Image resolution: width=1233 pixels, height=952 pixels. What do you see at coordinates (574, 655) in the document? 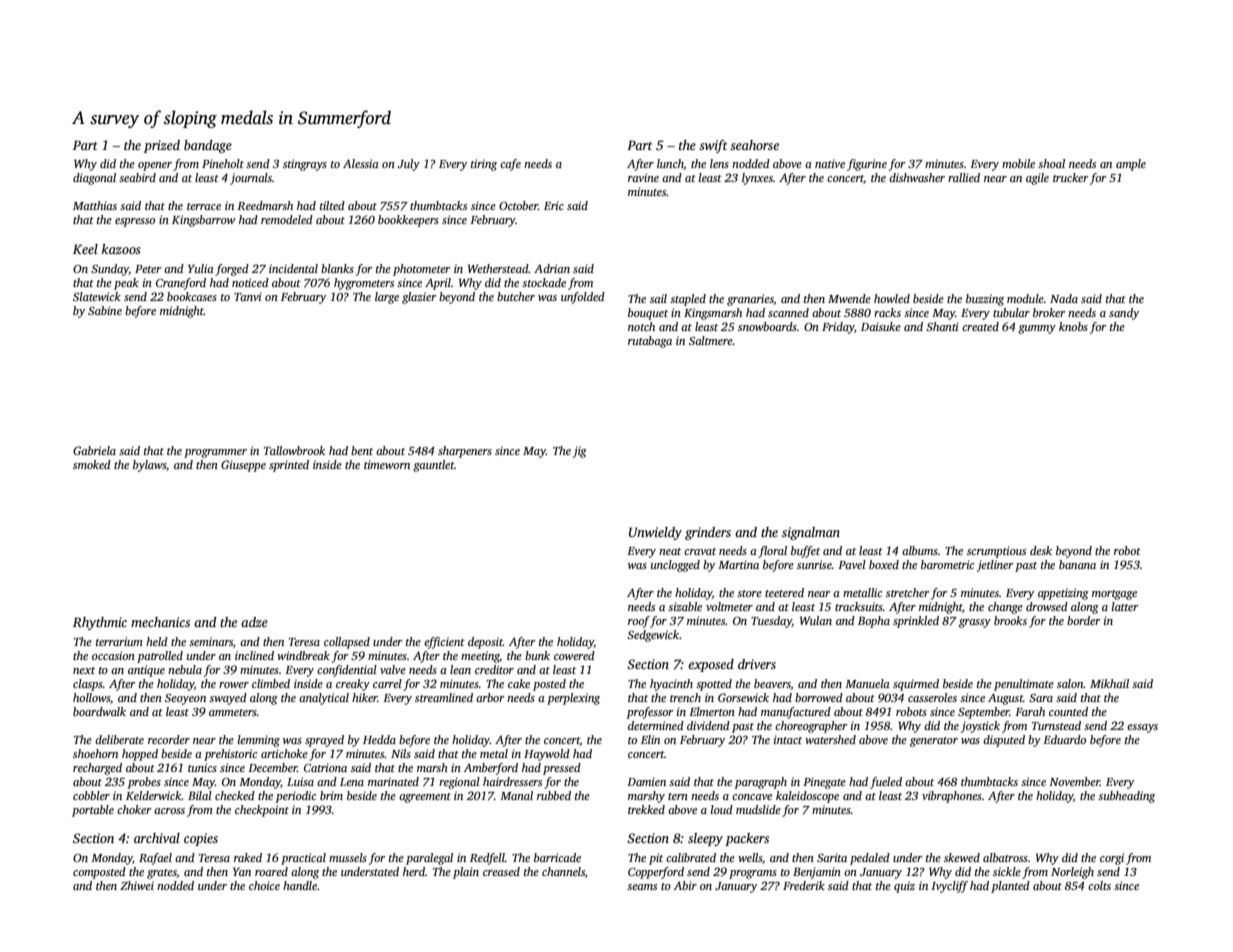
I see `cowered` at bounding box center [574, 655].
